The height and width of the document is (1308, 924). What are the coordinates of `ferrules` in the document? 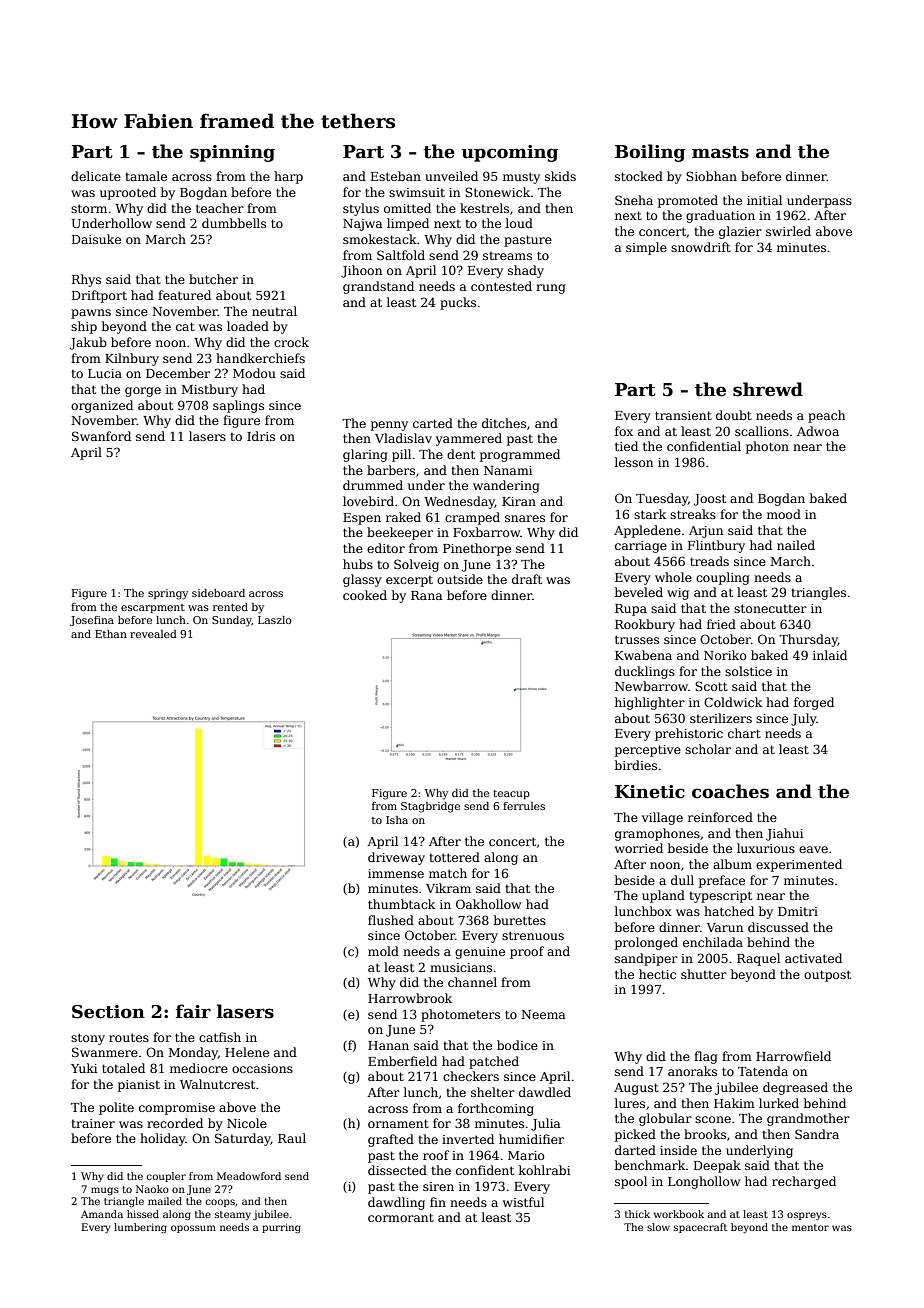 It's located at (524, 806).
